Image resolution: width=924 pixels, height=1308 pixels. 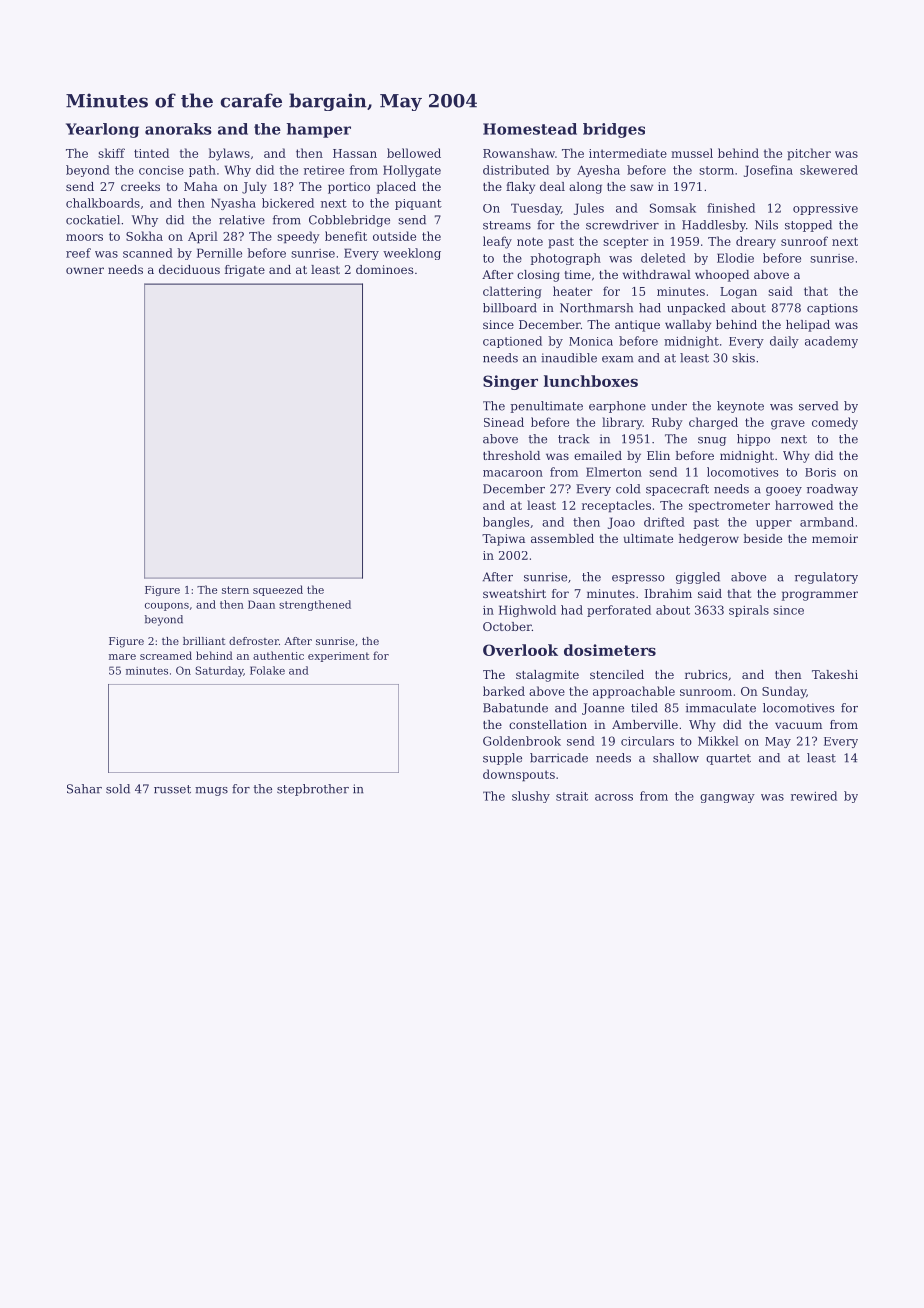 I want to click on chalkboards, so click(x=103, y=203).
